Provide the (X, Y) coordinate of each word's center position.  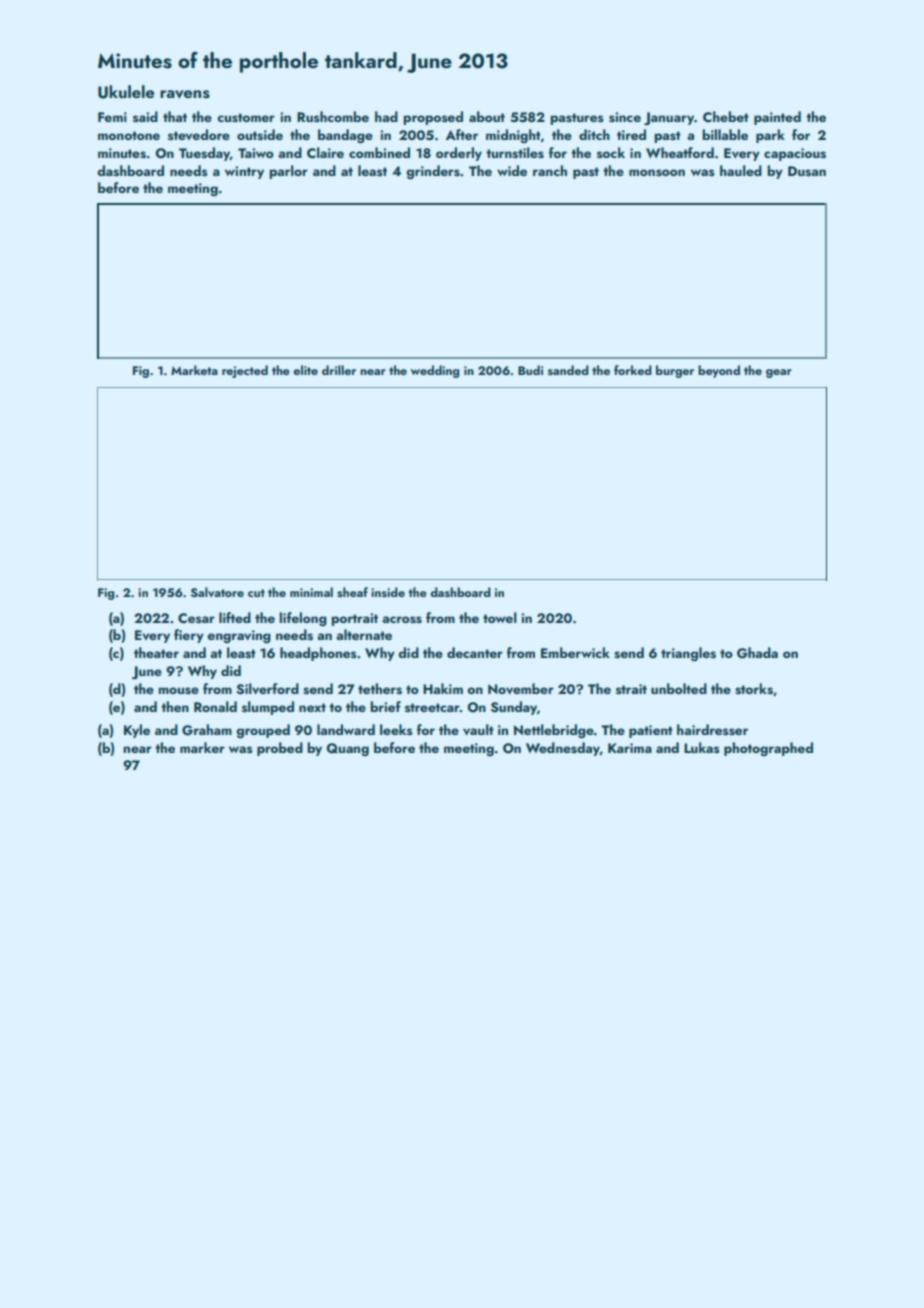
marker (202, 747)
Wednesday (563, 749)
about (487, 116)
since (625, 117)
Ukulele (126, 92)
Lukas (702, 747)
